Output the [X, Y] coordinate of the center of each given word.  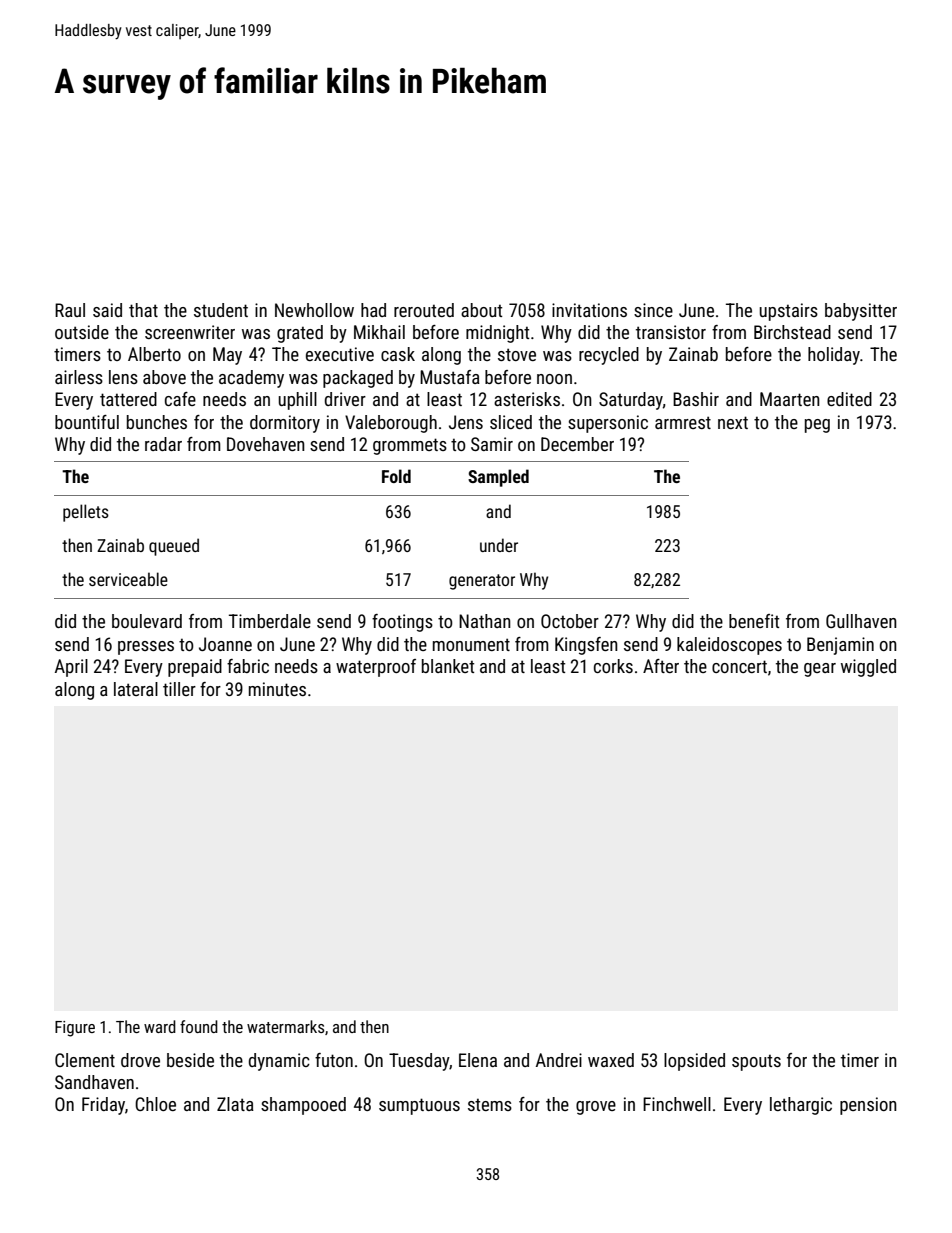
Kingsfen [586, 646]
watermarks [285, 1026]
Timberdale [270, 621]
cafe [180, 399]
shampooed [303, 1106]
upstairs [789, 312]
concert [739, 666]
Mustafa [450, 377]
